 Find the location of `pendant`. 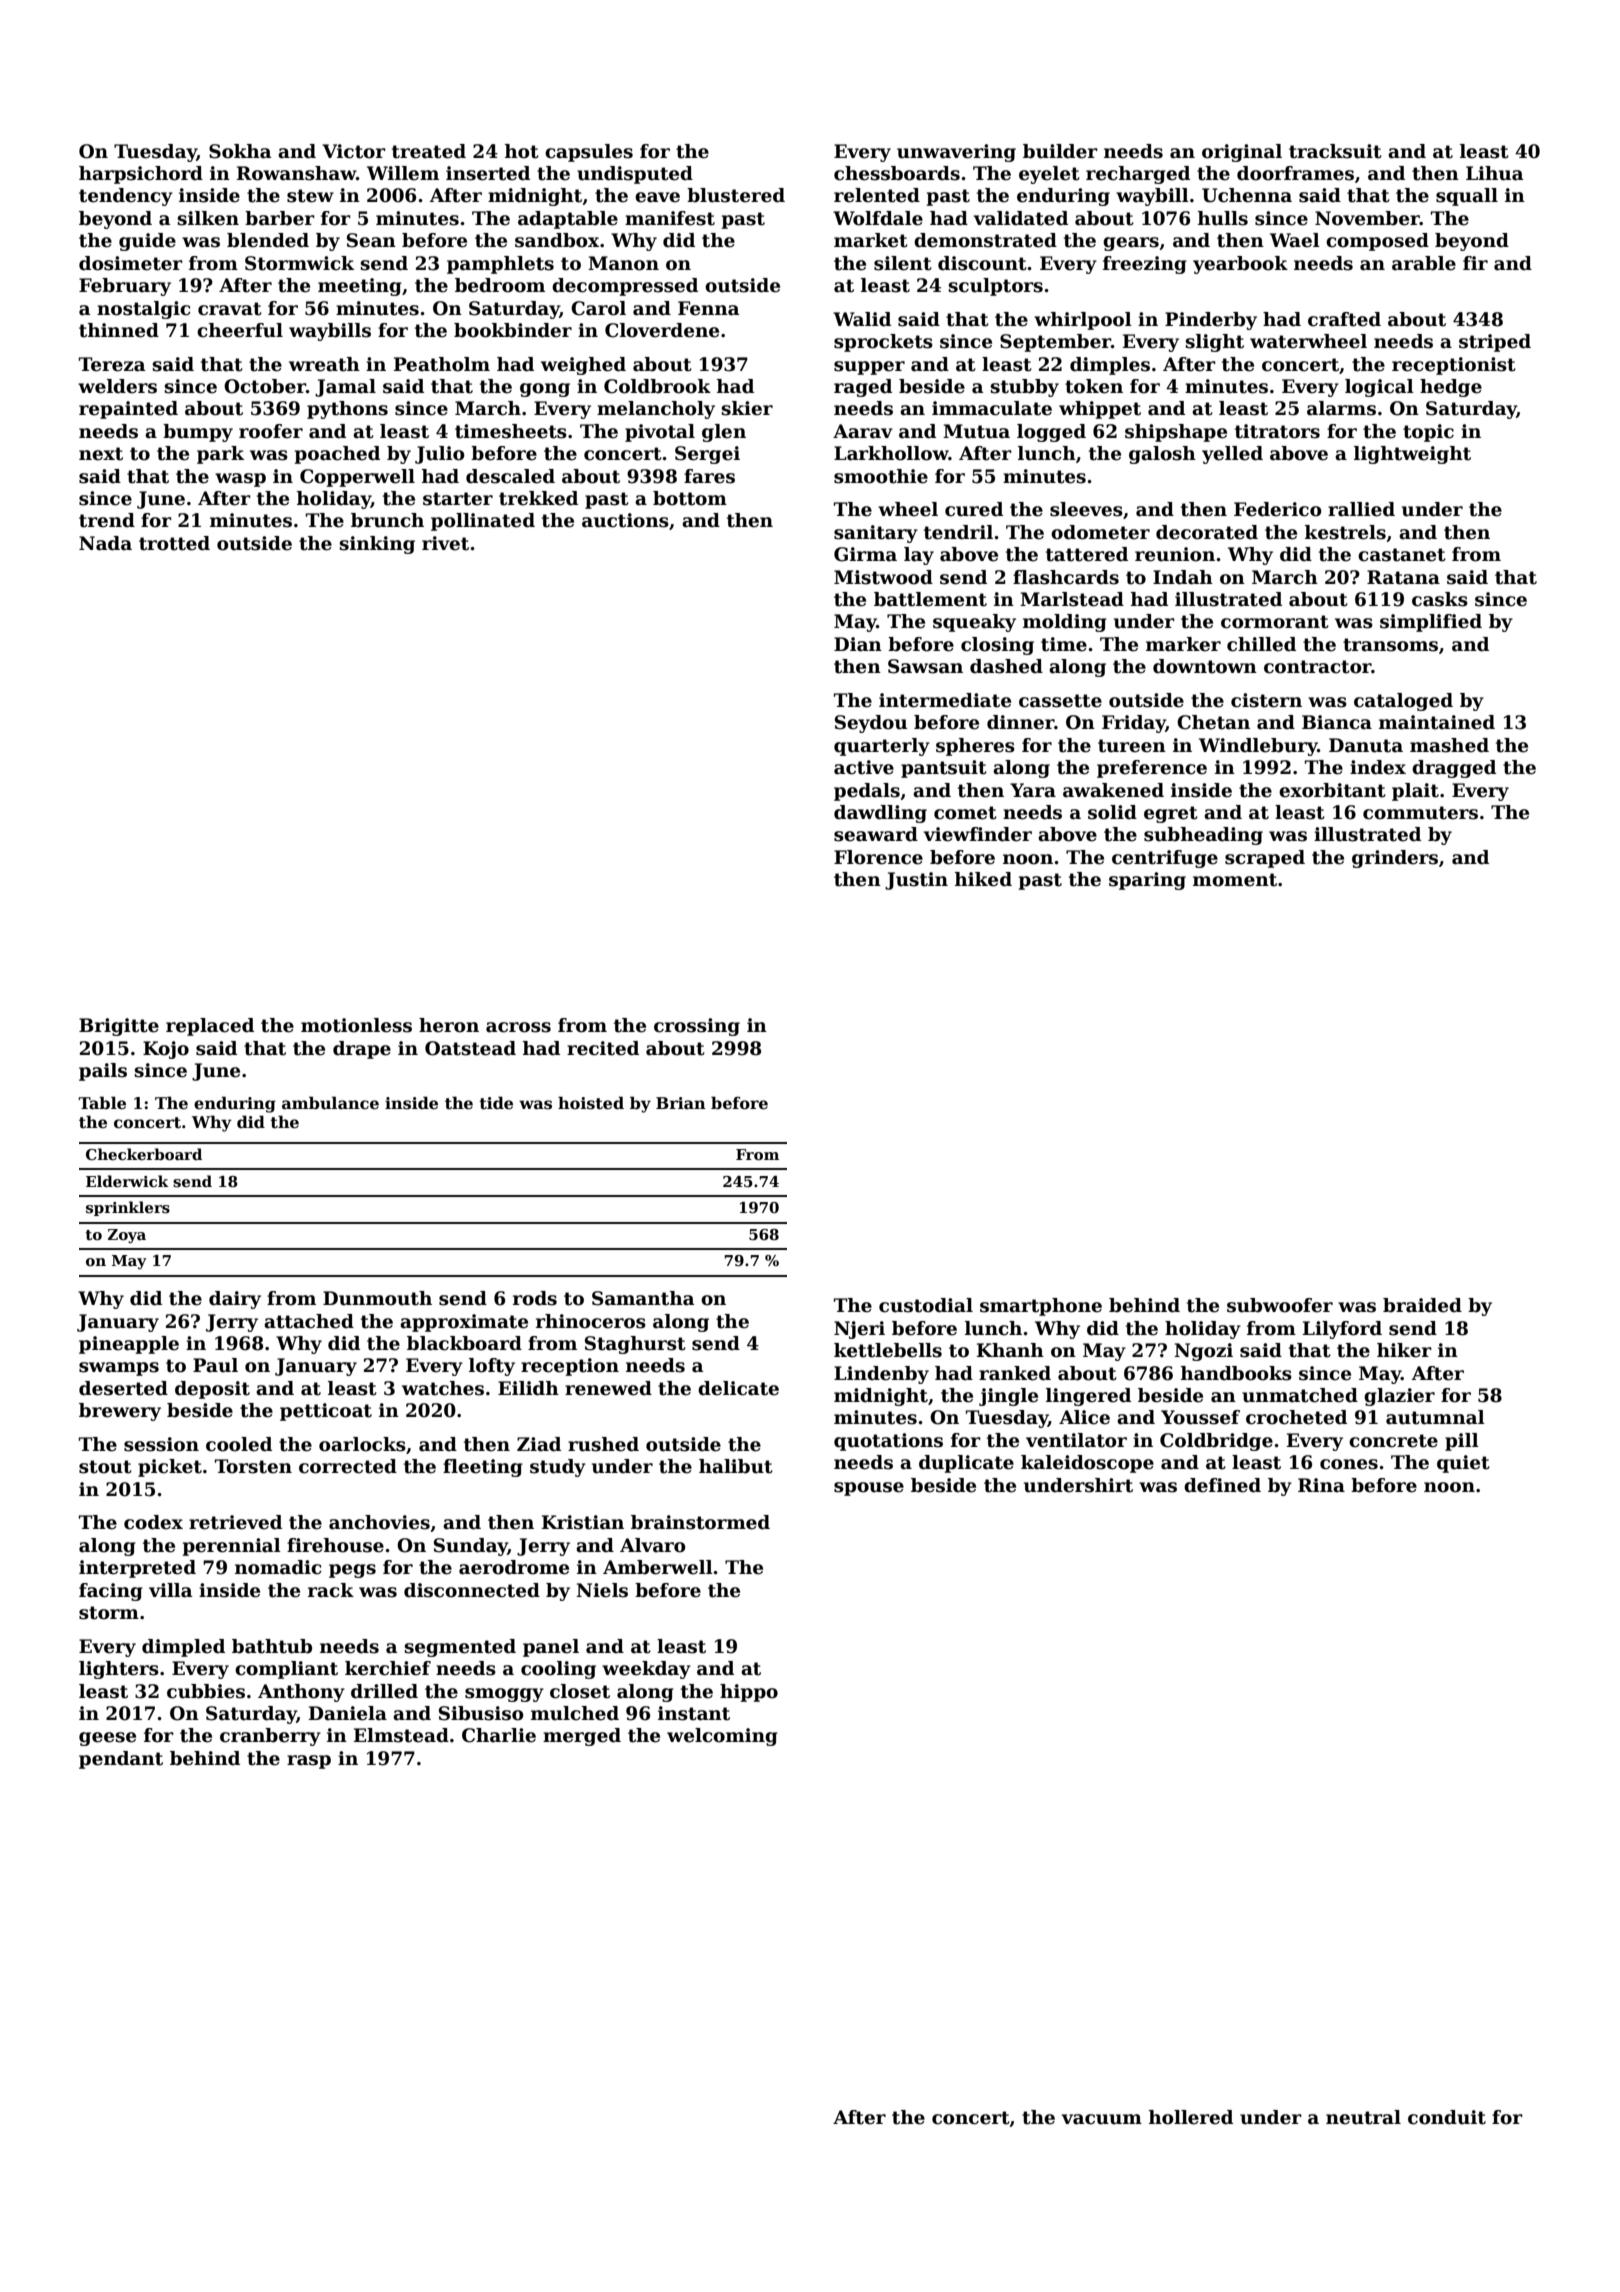

pendant is located at coordinates (121, 1760).
